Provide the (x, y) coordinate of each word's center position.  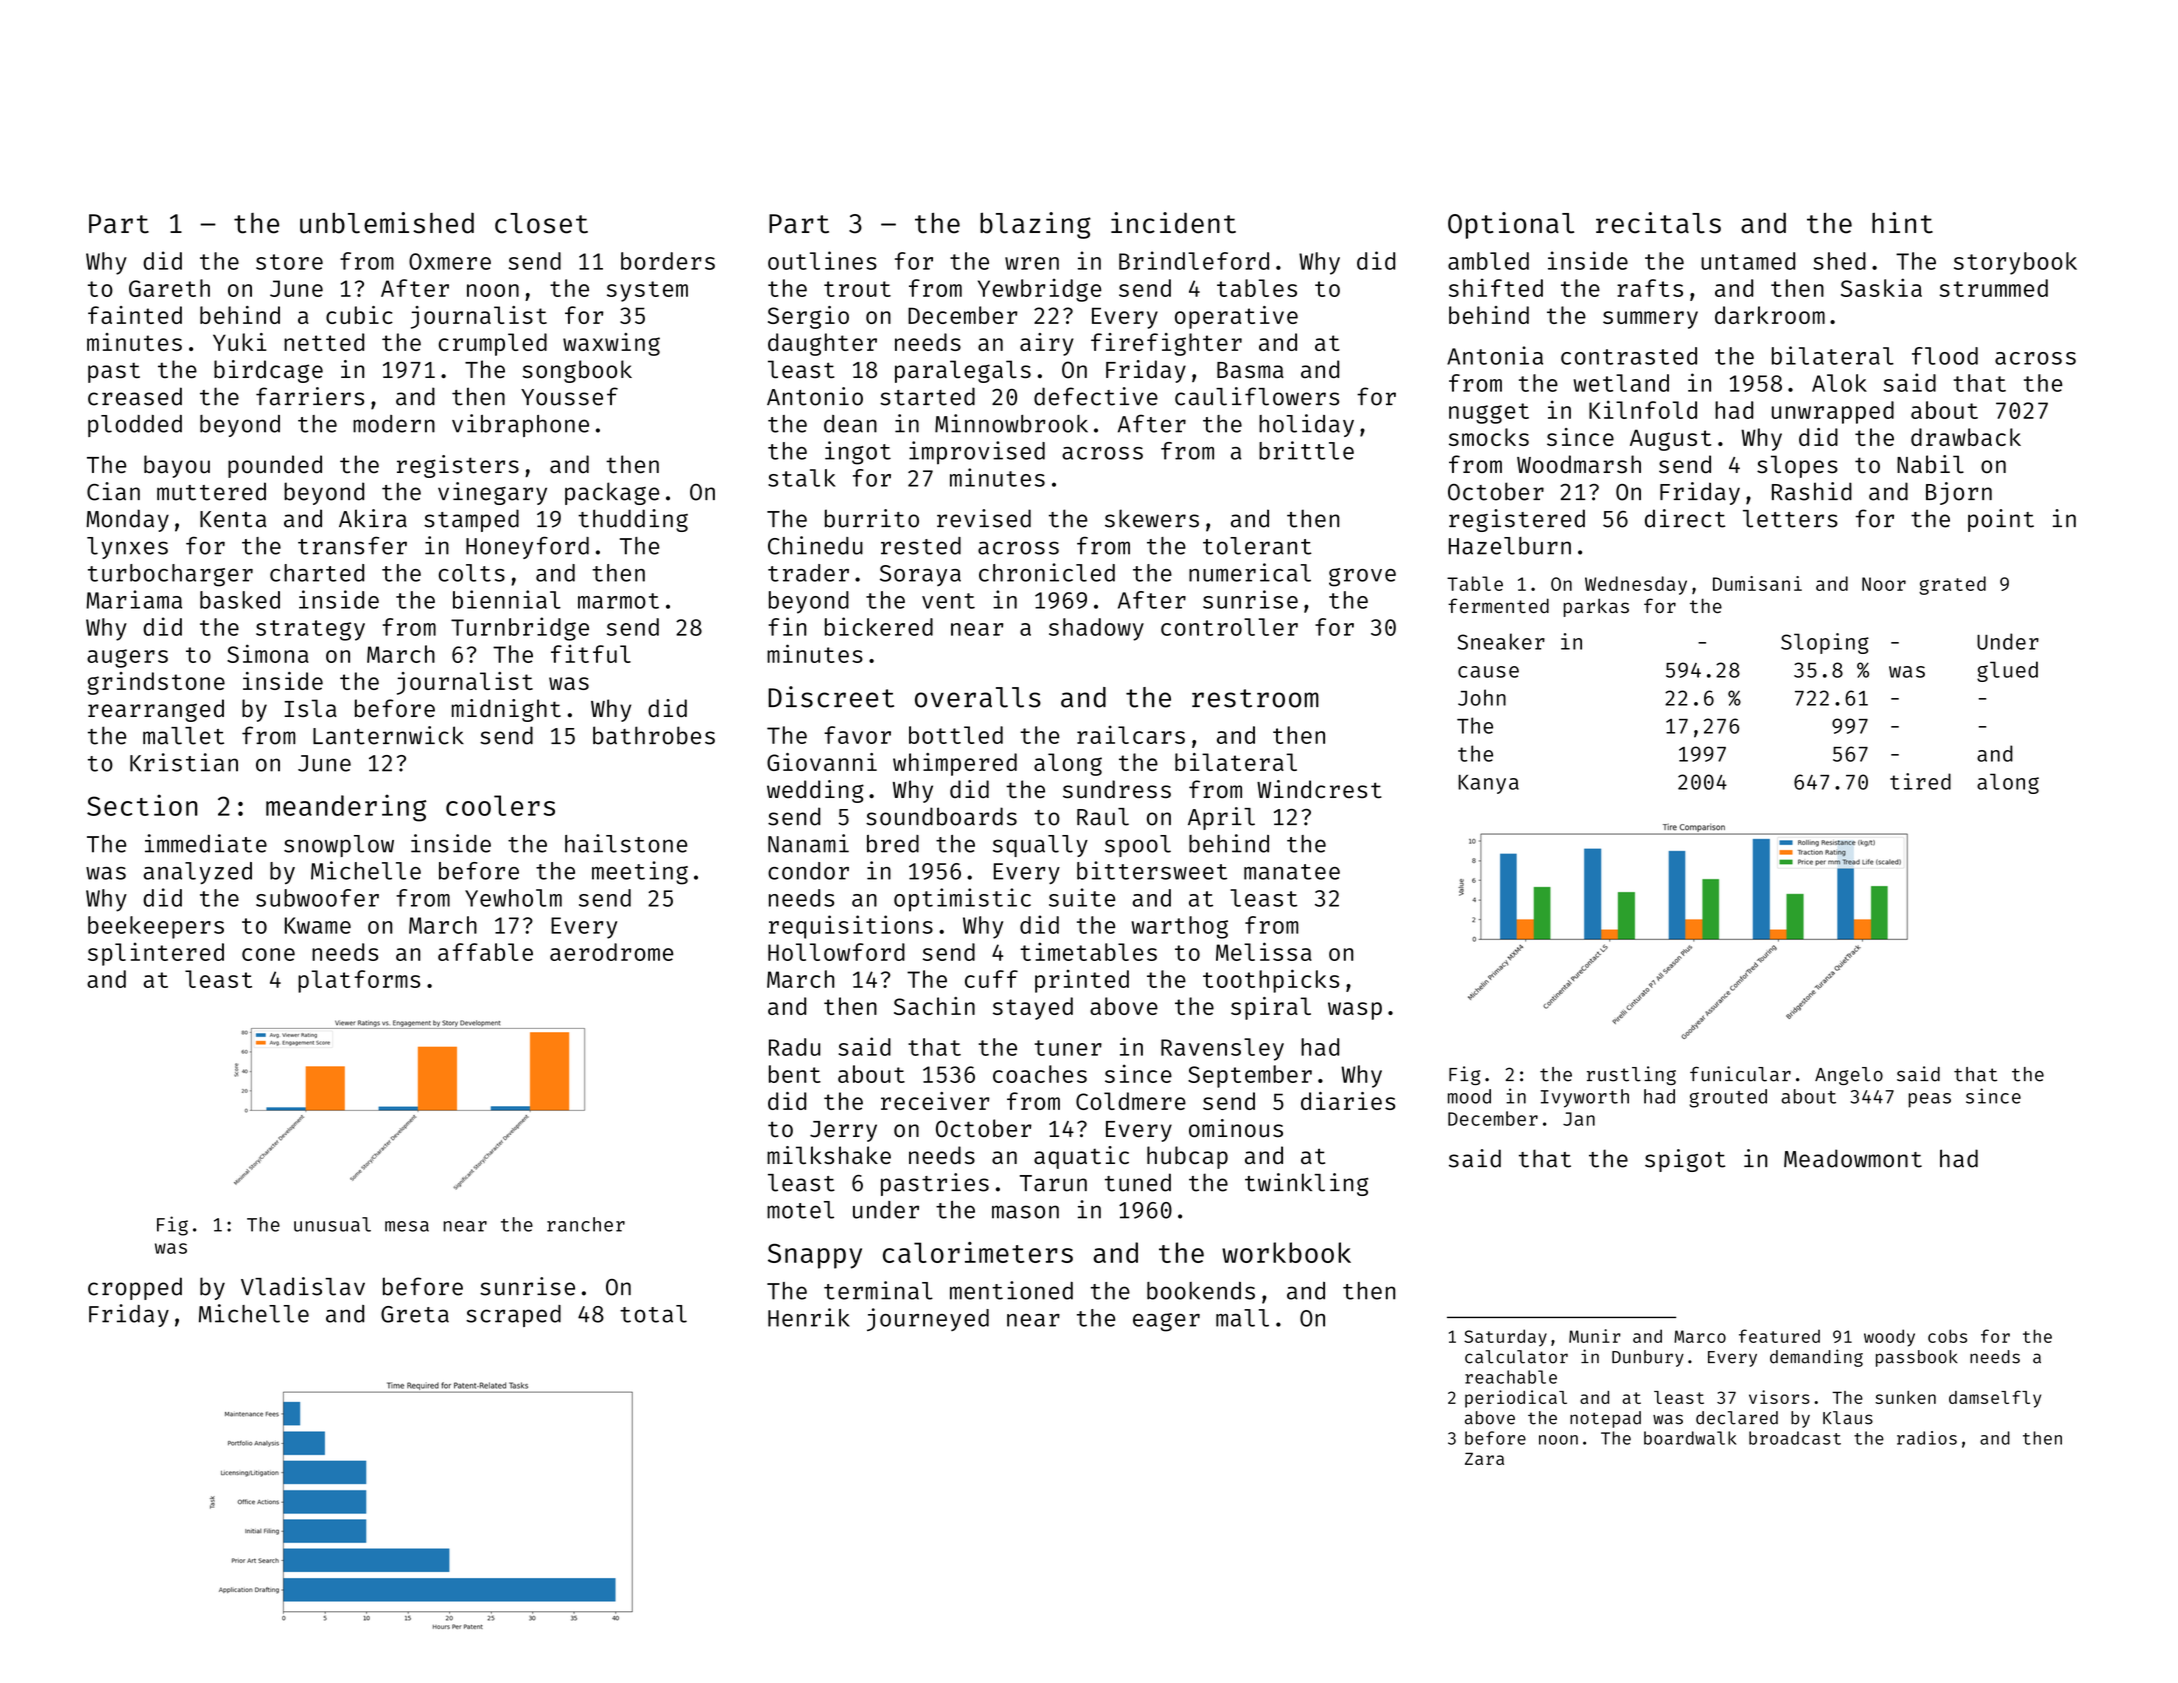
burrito (872, 518)
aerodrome (611, 952)
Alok (1839, 383)
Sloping (1825, 643)
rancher (586, 1224)
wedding (815, 791)
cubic (359, 315)
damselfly (1995, 1399)
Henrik (809, 1317)
